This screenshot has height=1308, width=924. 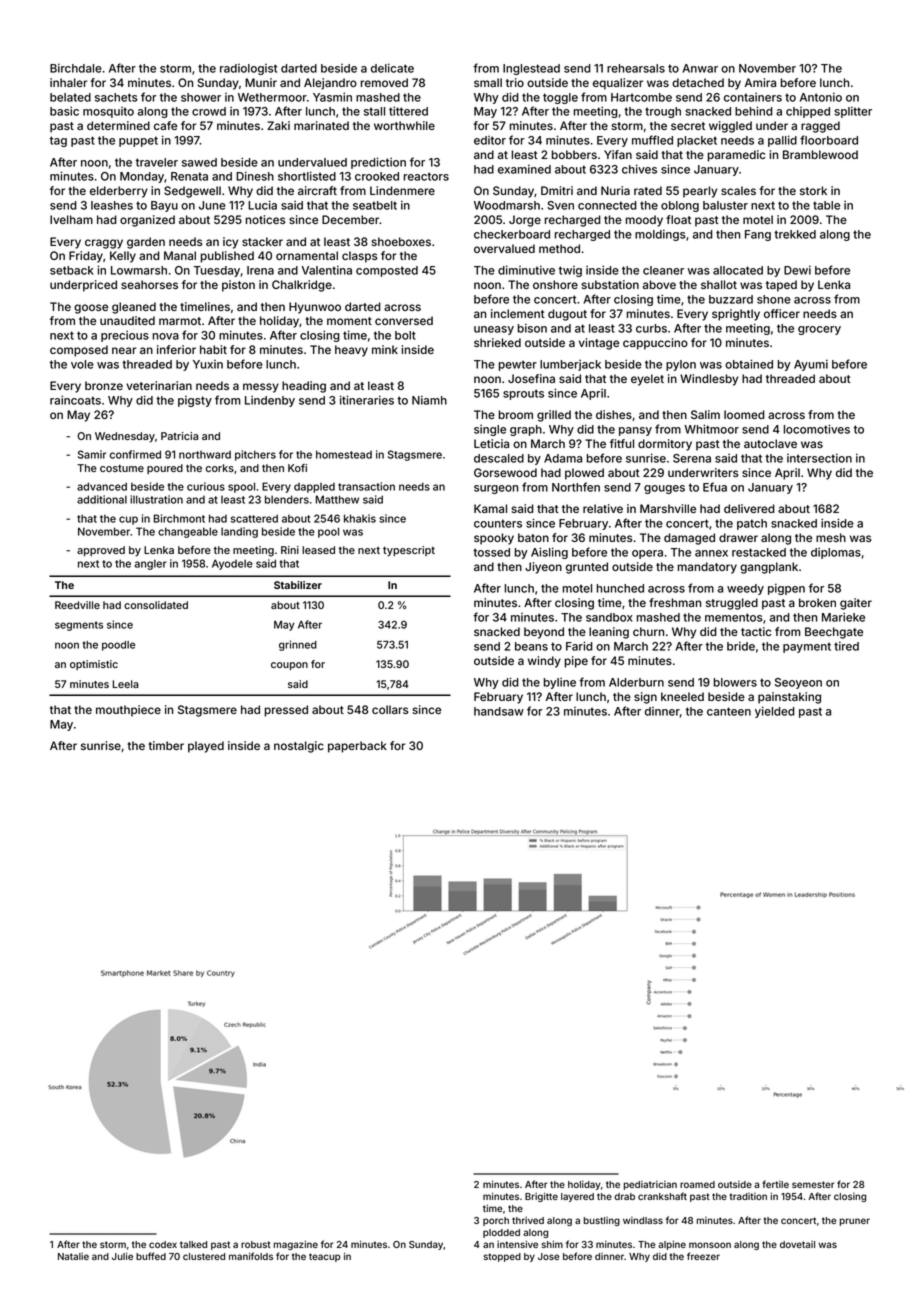 I want to click on trekked, so click(x=795, y=234).
